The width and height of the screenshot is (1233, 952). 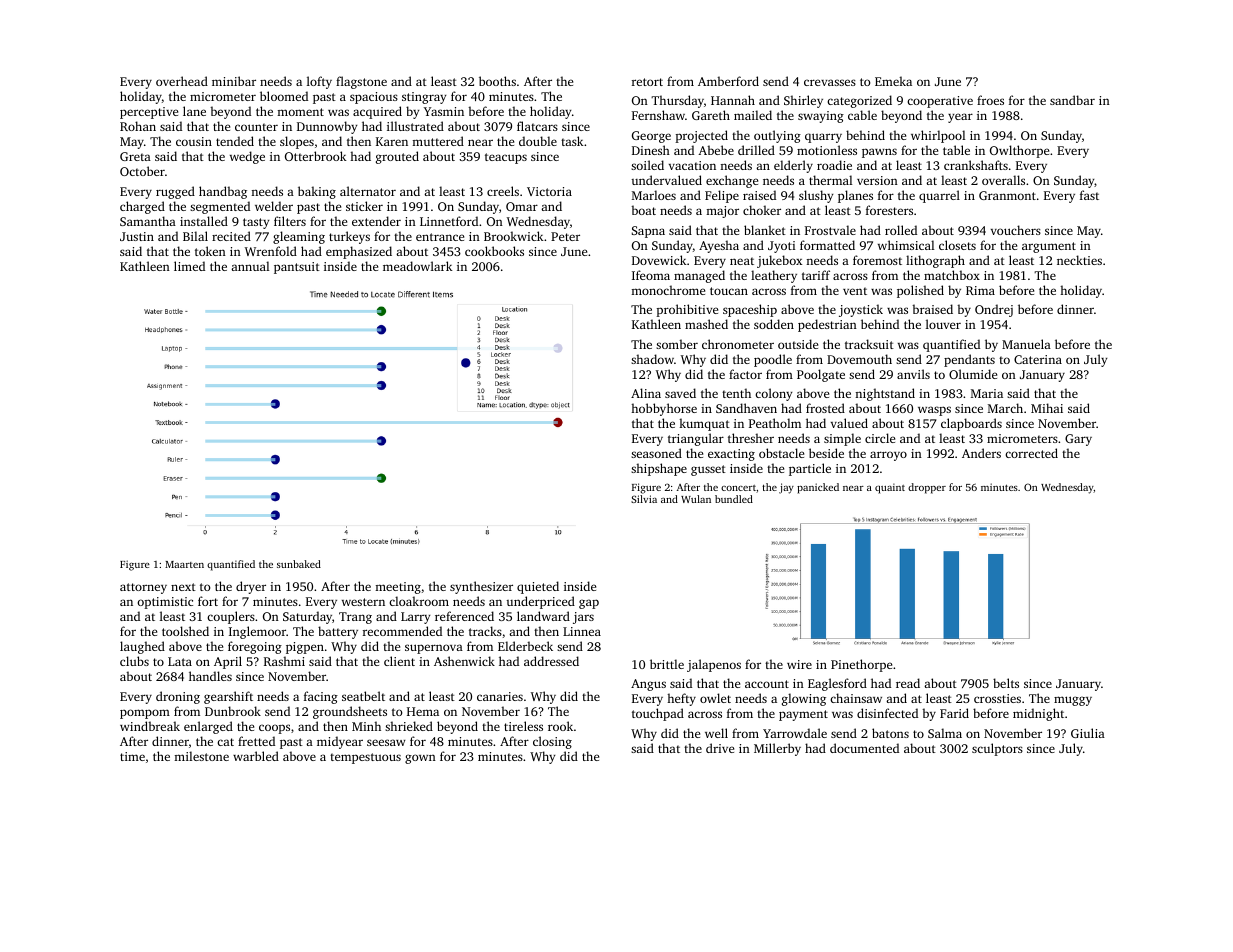 I want to click on limed, so click(x=189, y=266).
